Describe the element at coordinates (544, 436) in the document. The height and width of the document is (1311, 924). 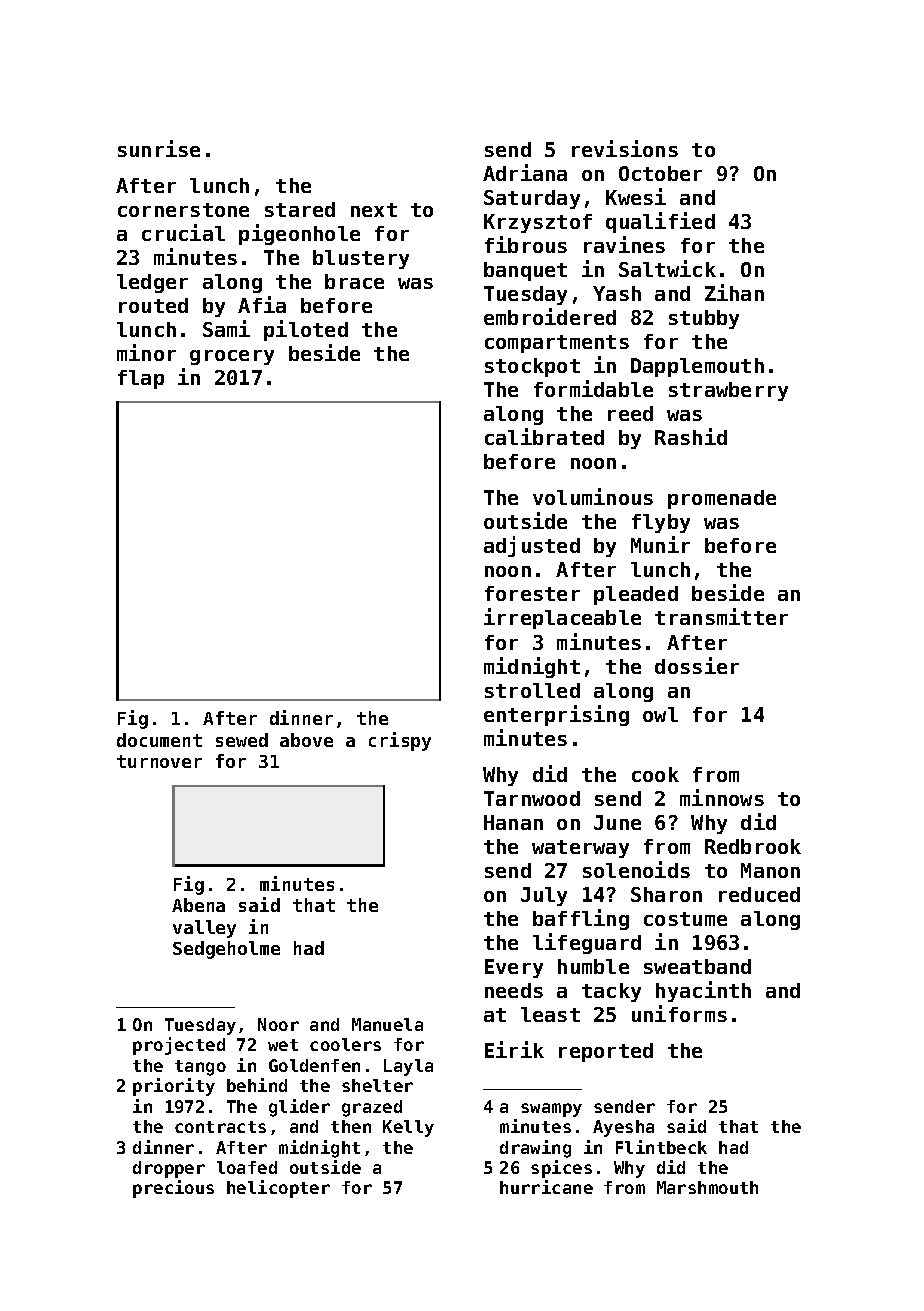
I see `calibrated` at that location.
